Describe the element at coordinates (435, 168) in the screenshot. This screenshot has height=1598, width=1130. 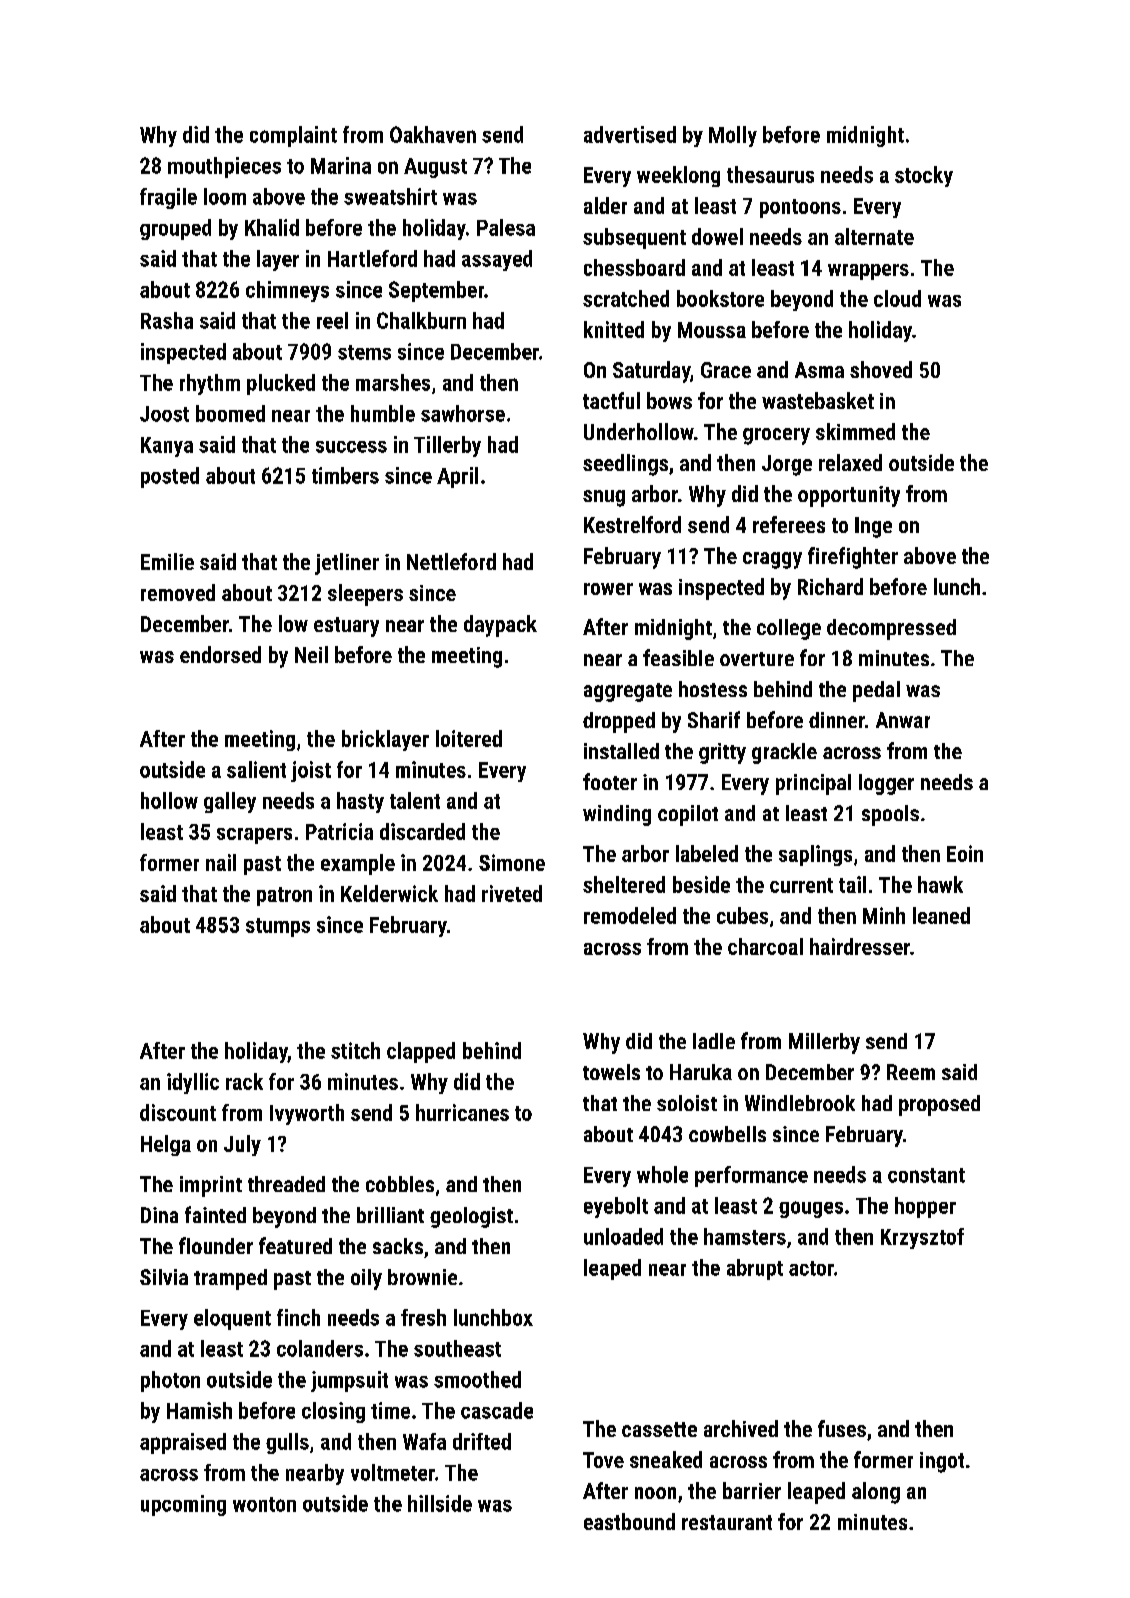
I see `August` at that location.
